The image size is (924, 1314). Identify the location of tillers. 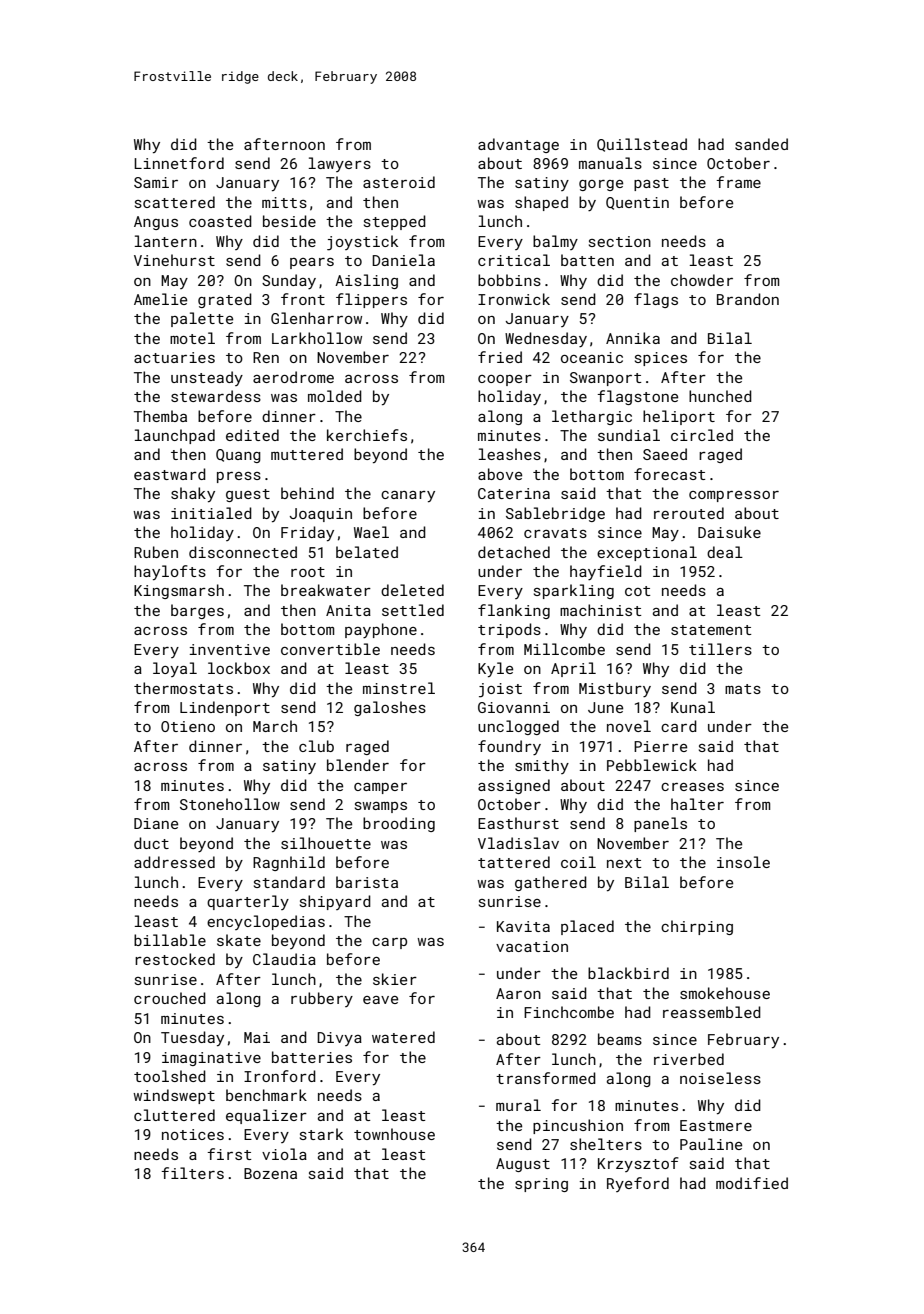
(720, 649).
